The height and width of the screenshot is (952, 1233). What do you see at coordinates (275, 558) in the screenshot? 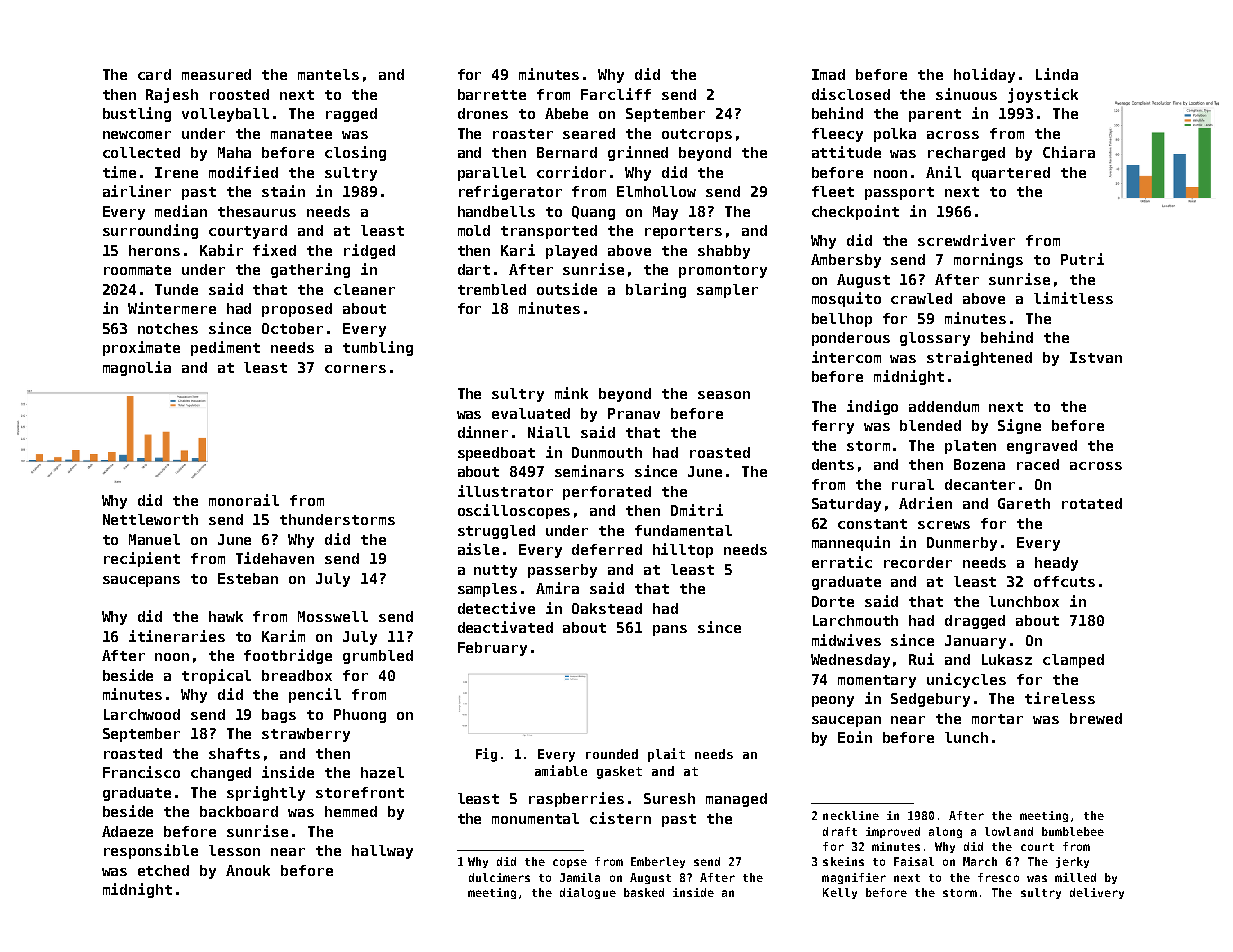
I see `Tidehaven` at bounding box center [275, 558].
